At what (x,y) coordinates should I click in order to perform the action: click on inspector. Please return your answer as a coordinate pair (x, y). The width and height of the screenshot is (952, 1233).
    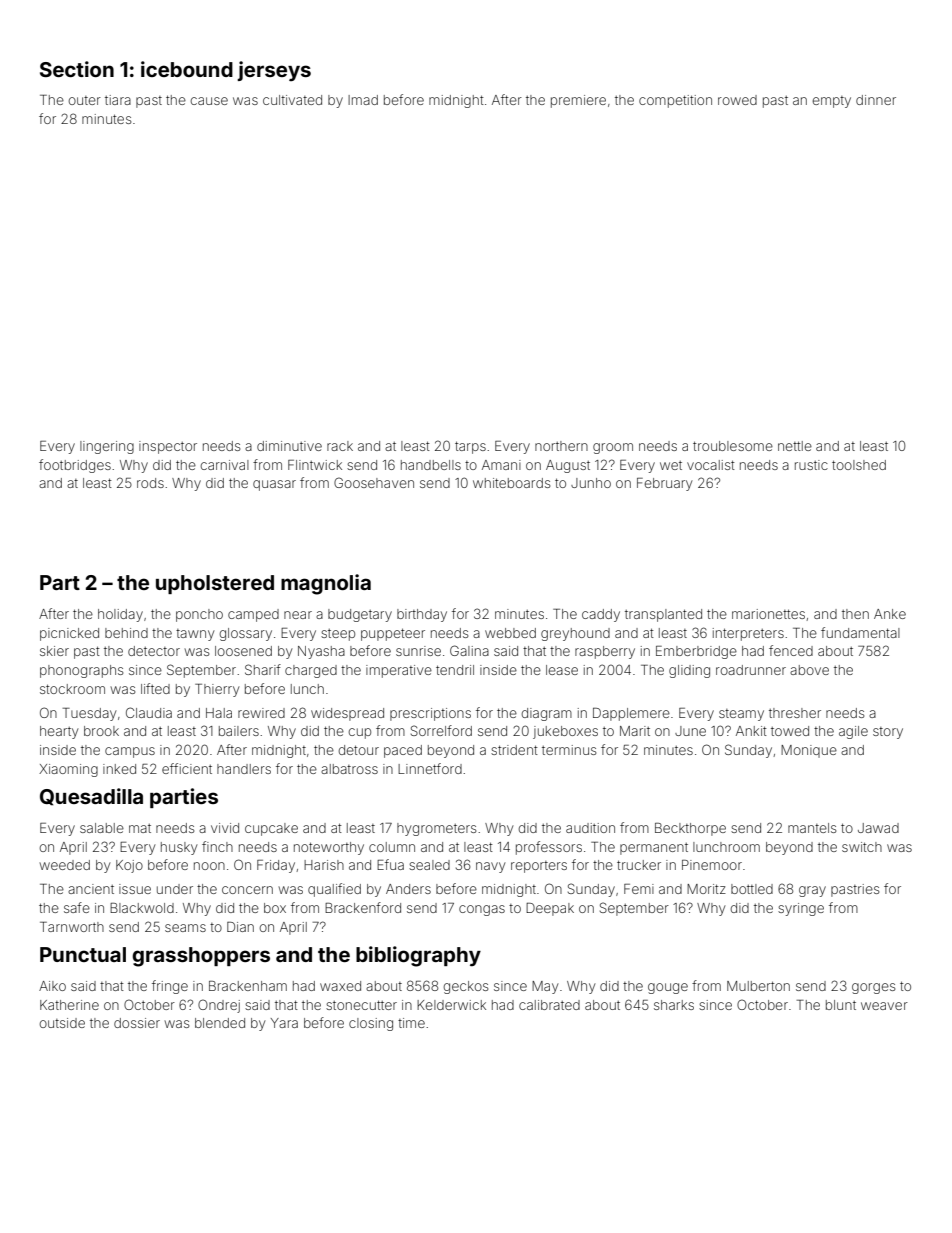
    Looking at the image, I should click on (168, 447).
